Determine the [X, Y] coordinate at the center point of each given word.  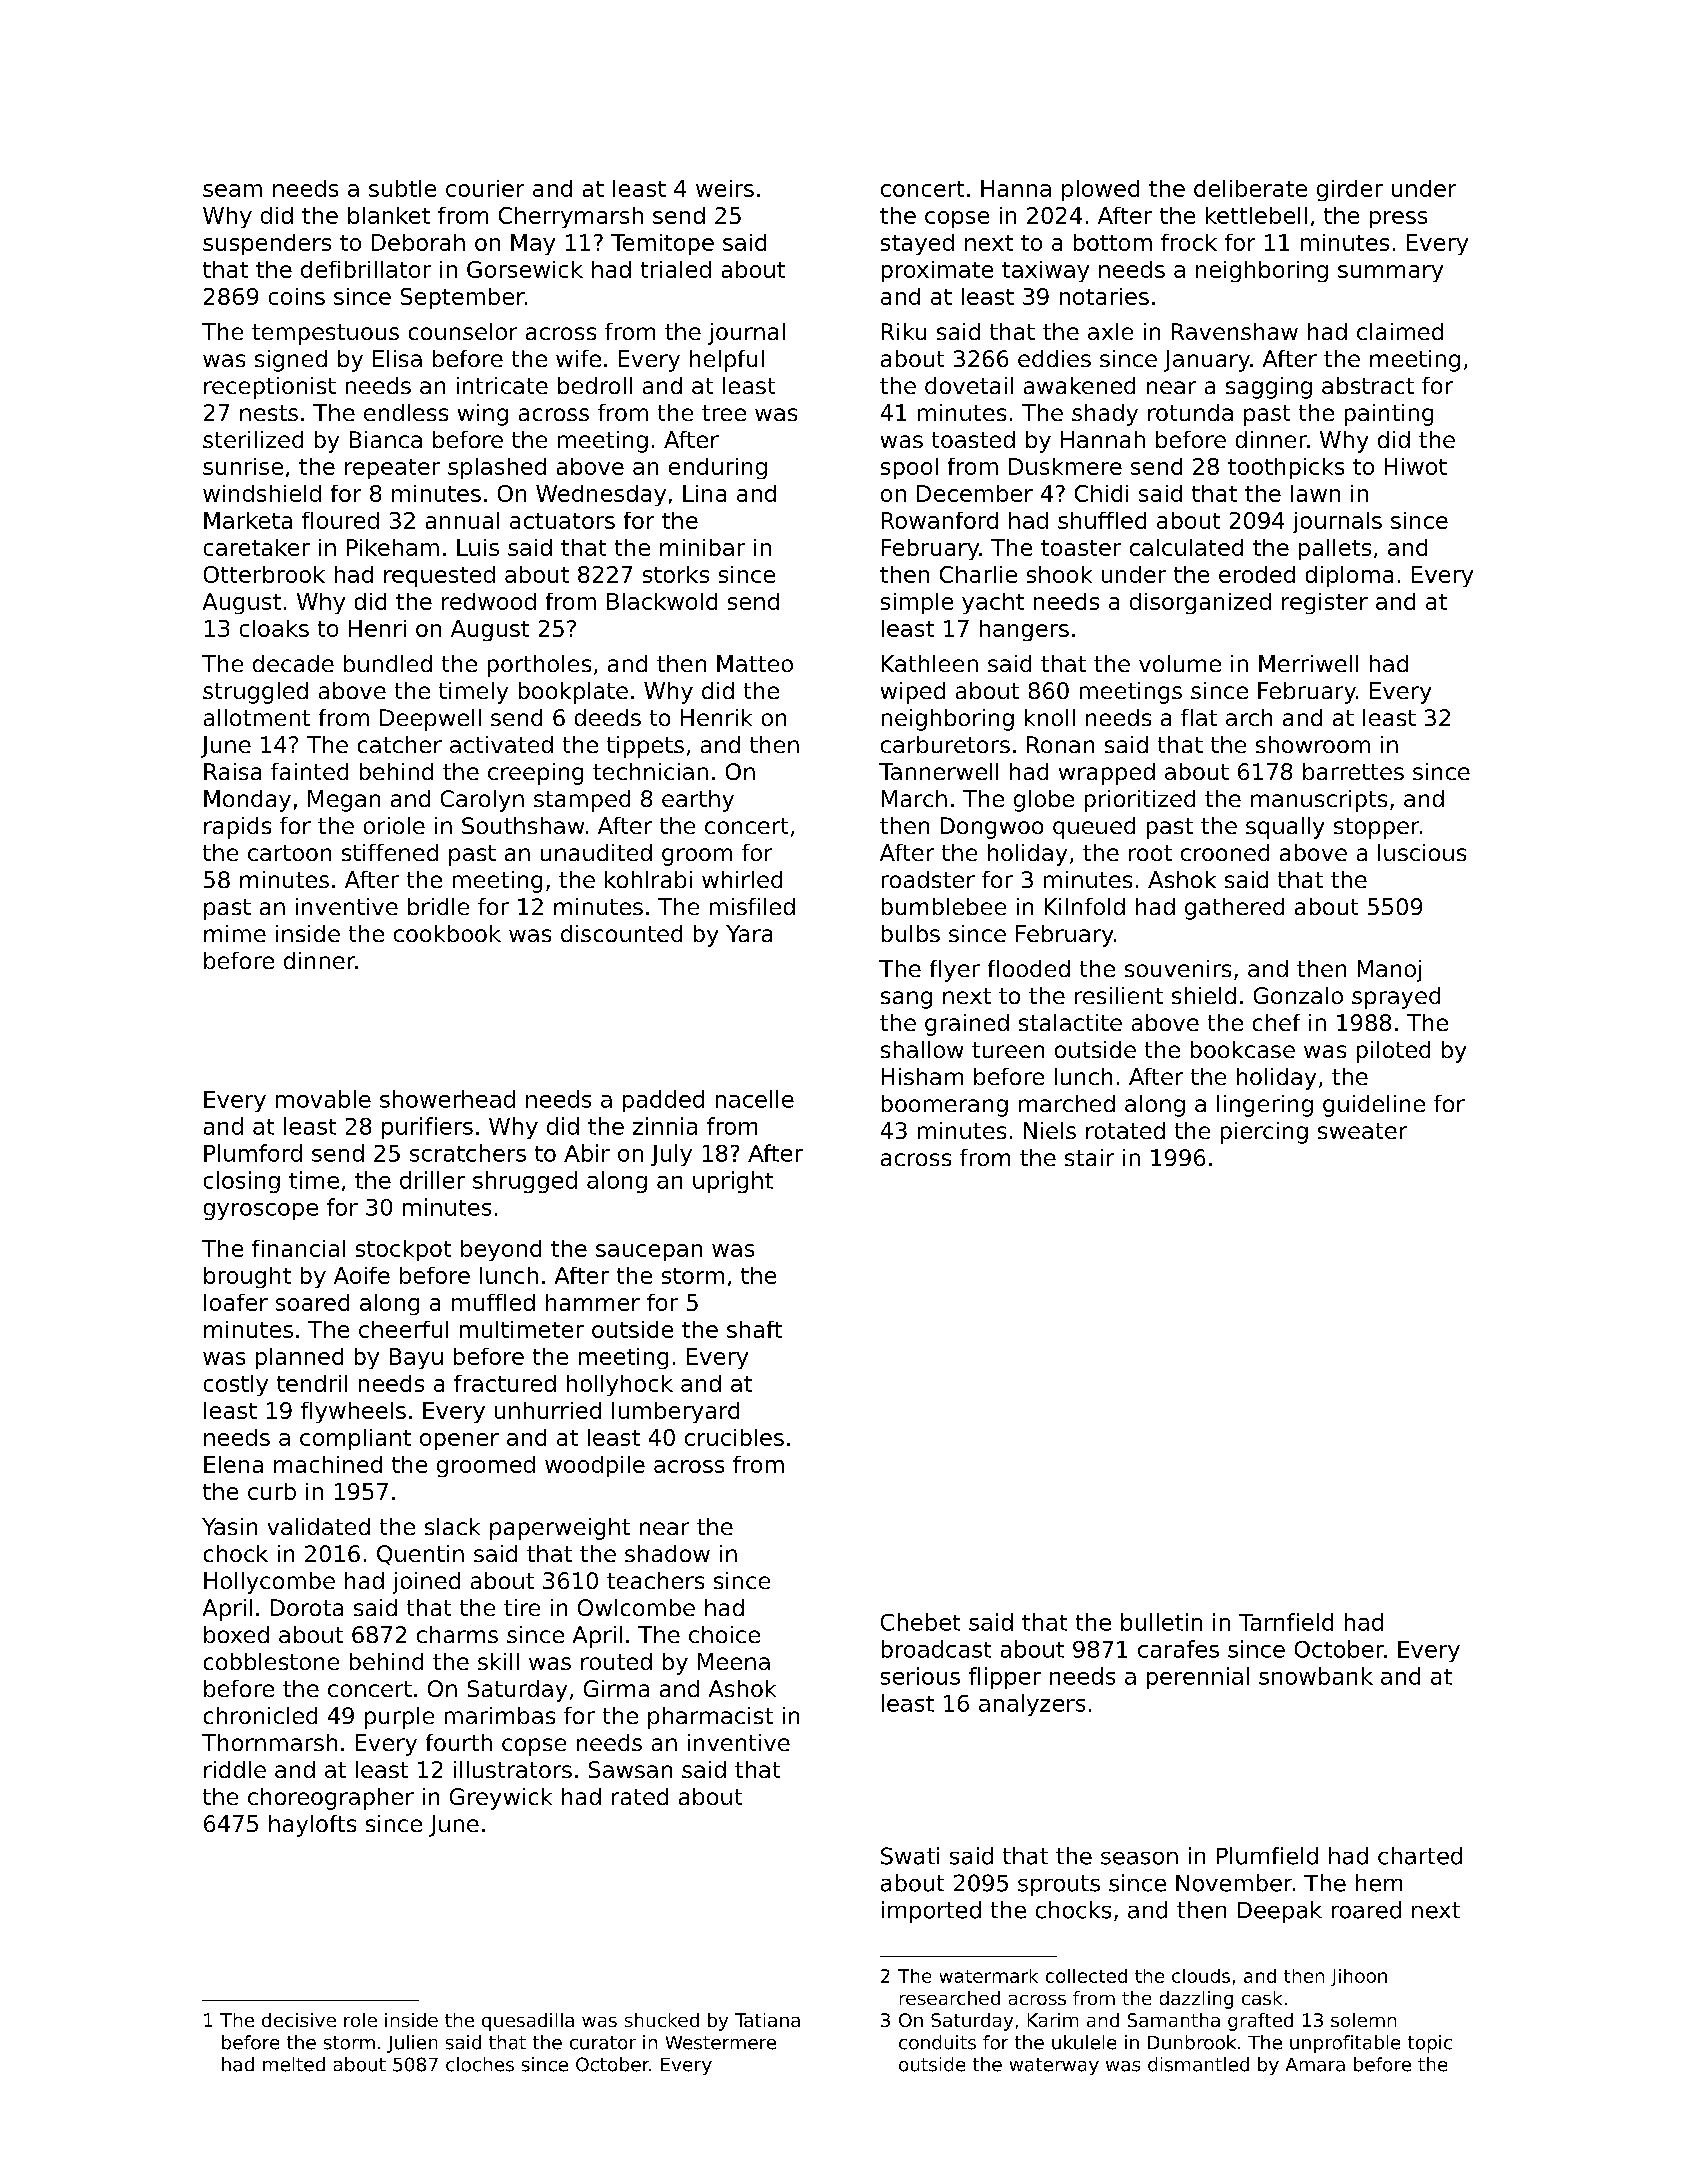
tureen [1008, 1050]
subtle [402, 188]
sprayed [1396, 998]
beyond [501, 1250]
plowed [1100, 190]
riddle [235, 1769]
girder [1350, 190]
